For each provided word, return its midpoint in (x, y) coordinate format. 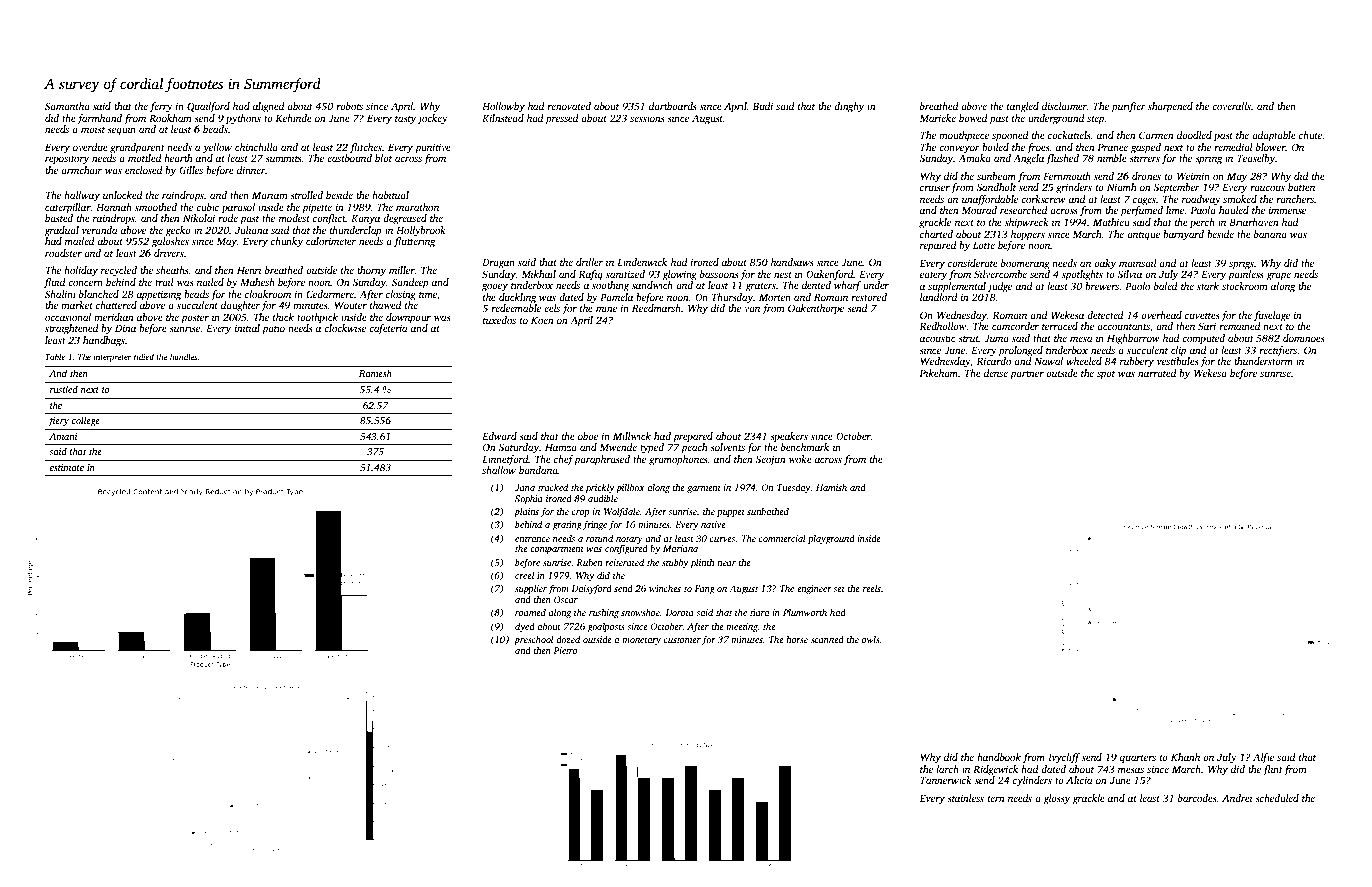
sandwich (652, 285)
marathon (417, 207)
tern (996, 799)
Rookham (170, 118)
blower (1271, 147)
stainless (965, 798)
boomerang (1025, 264)
